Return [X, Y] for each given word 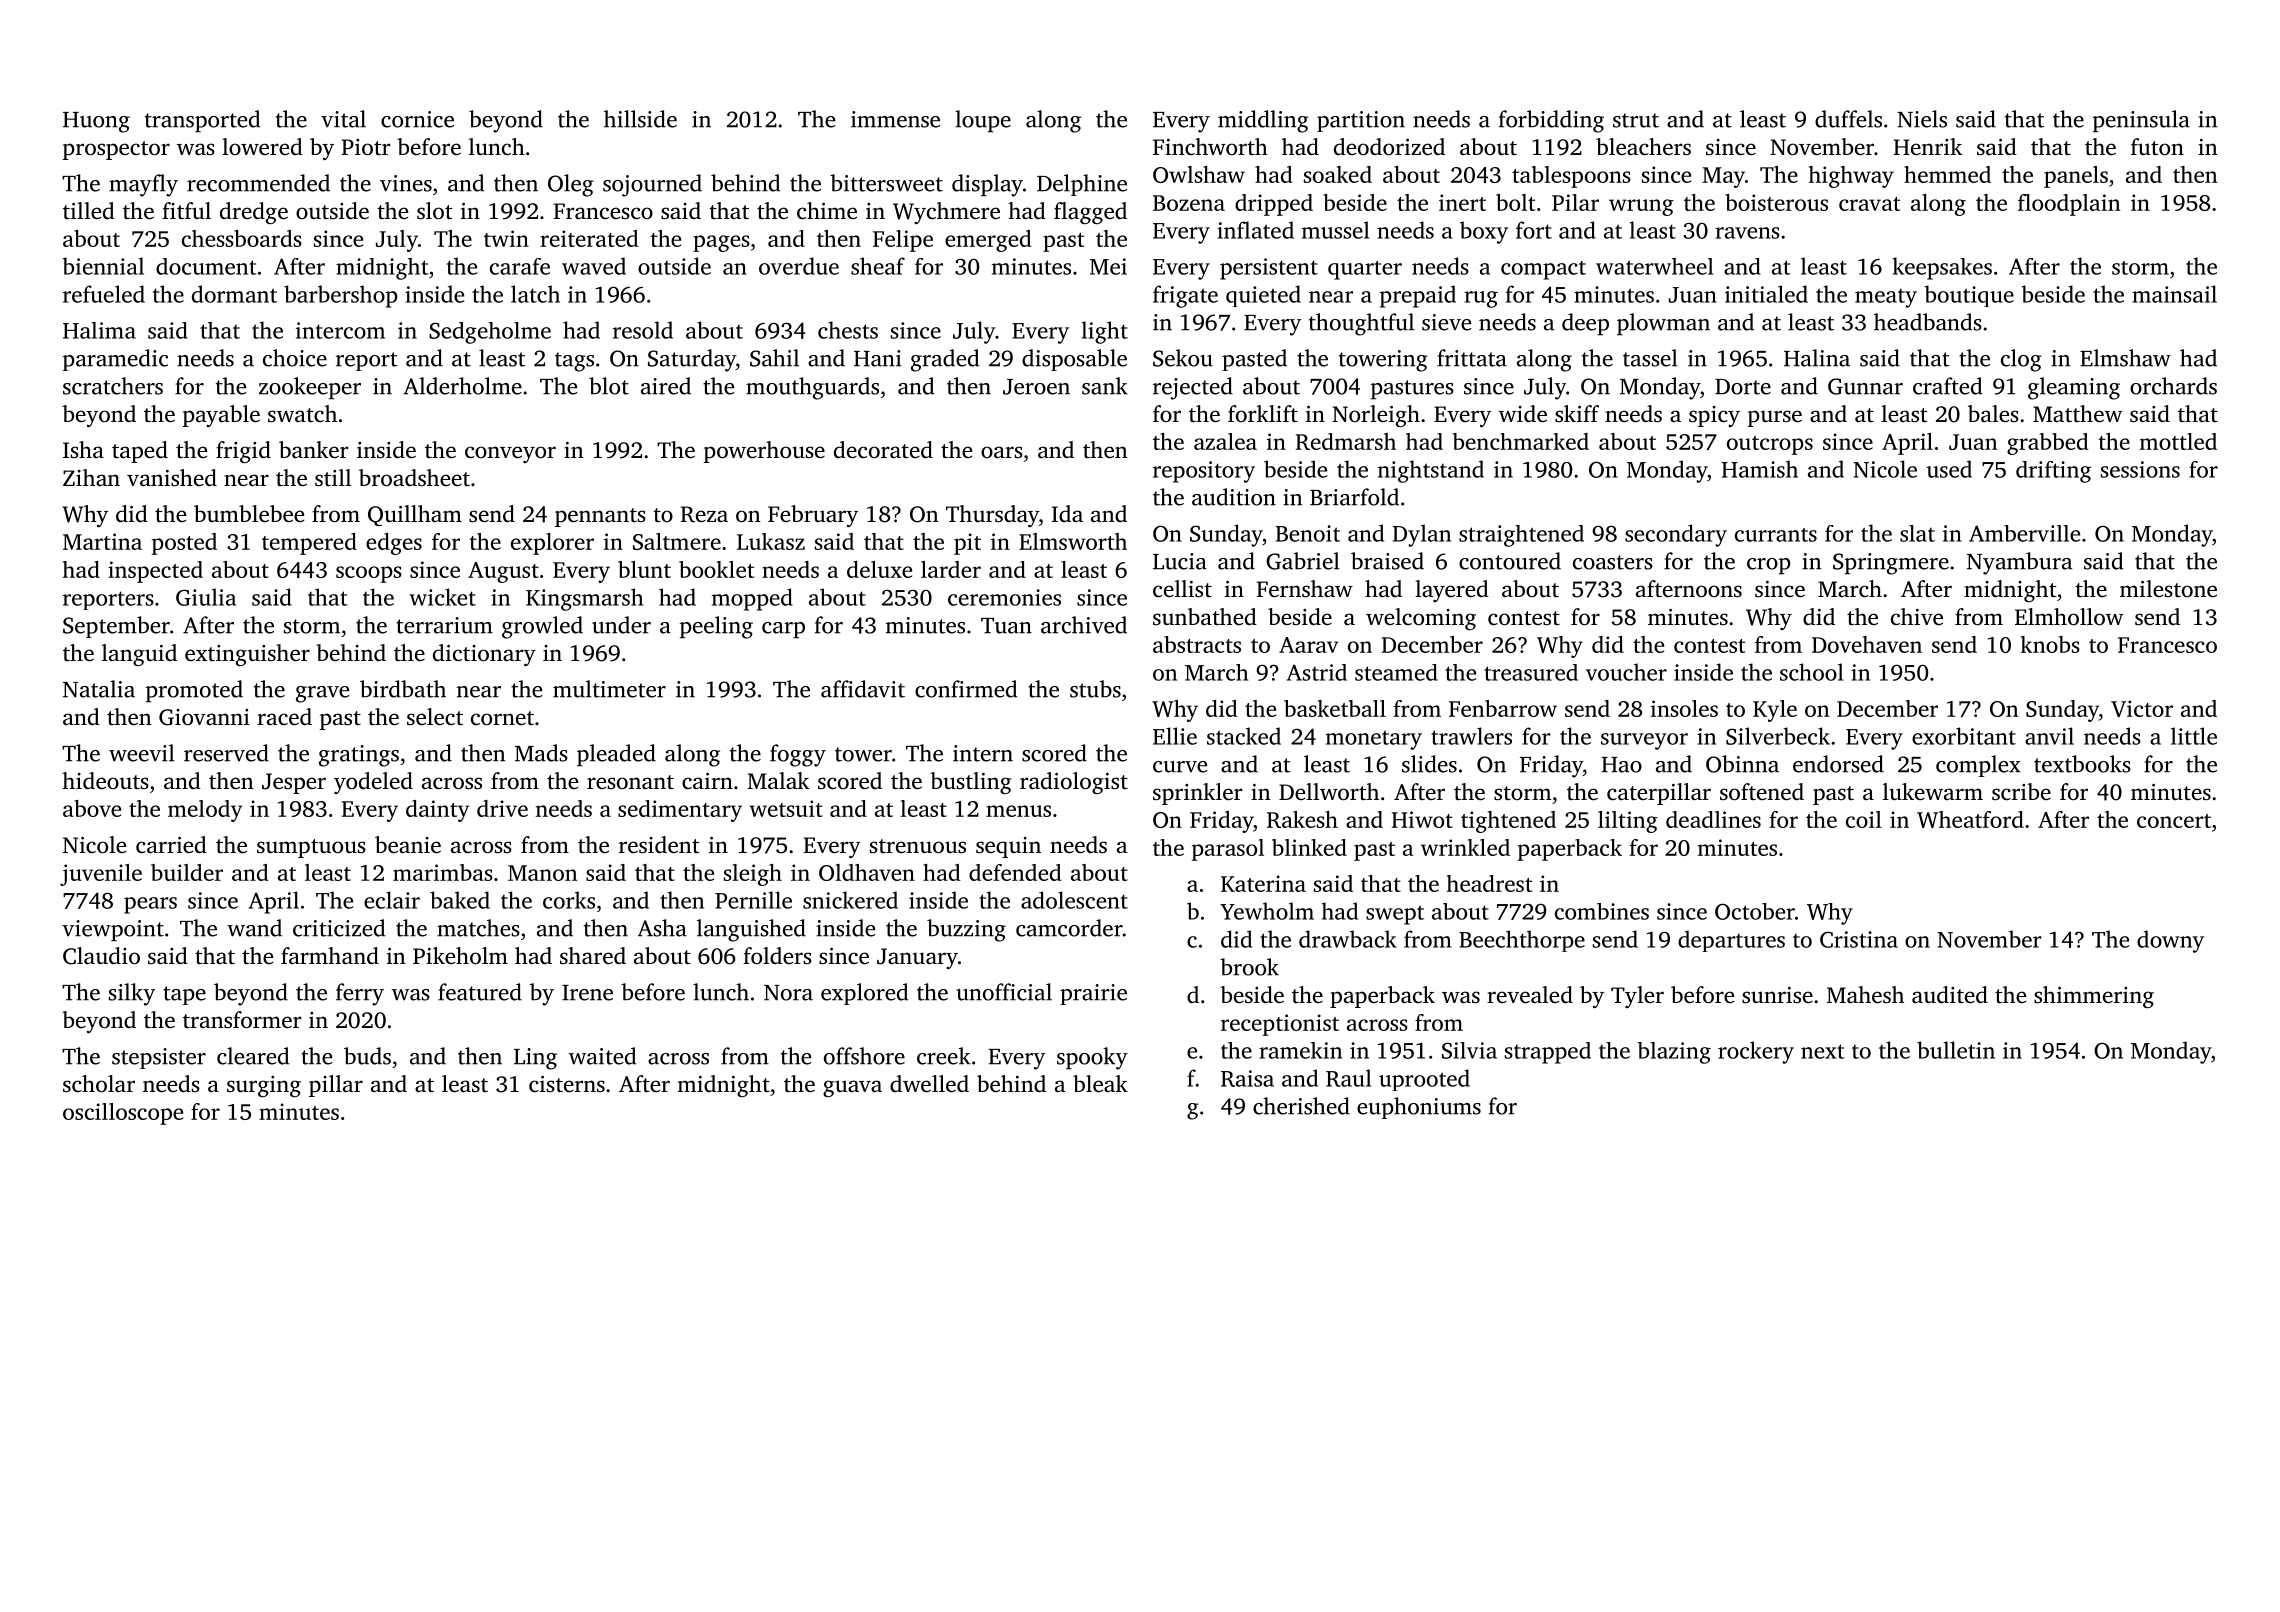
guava [852, 1088]
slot [434, 211]
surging [264, 1086]
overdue [799, 266]
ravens [1747, 233]
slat [1917, 533]
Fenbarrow [1503, 708]
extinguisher [247, 655]
